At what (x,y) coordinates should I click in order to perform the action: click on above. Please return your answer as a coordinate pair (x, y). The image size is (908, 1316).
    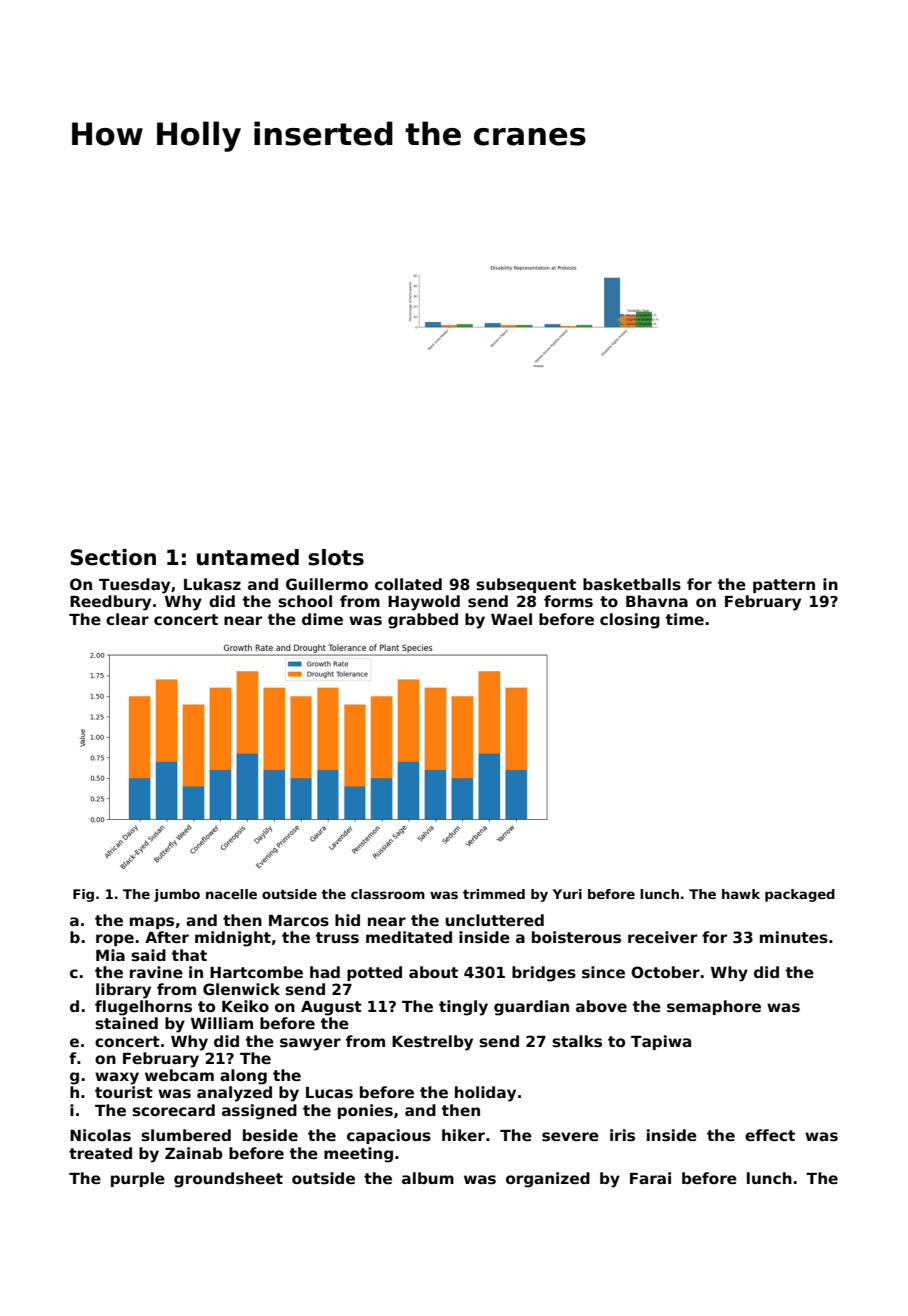
    Looking at the image, I should click on (601, 1006).
